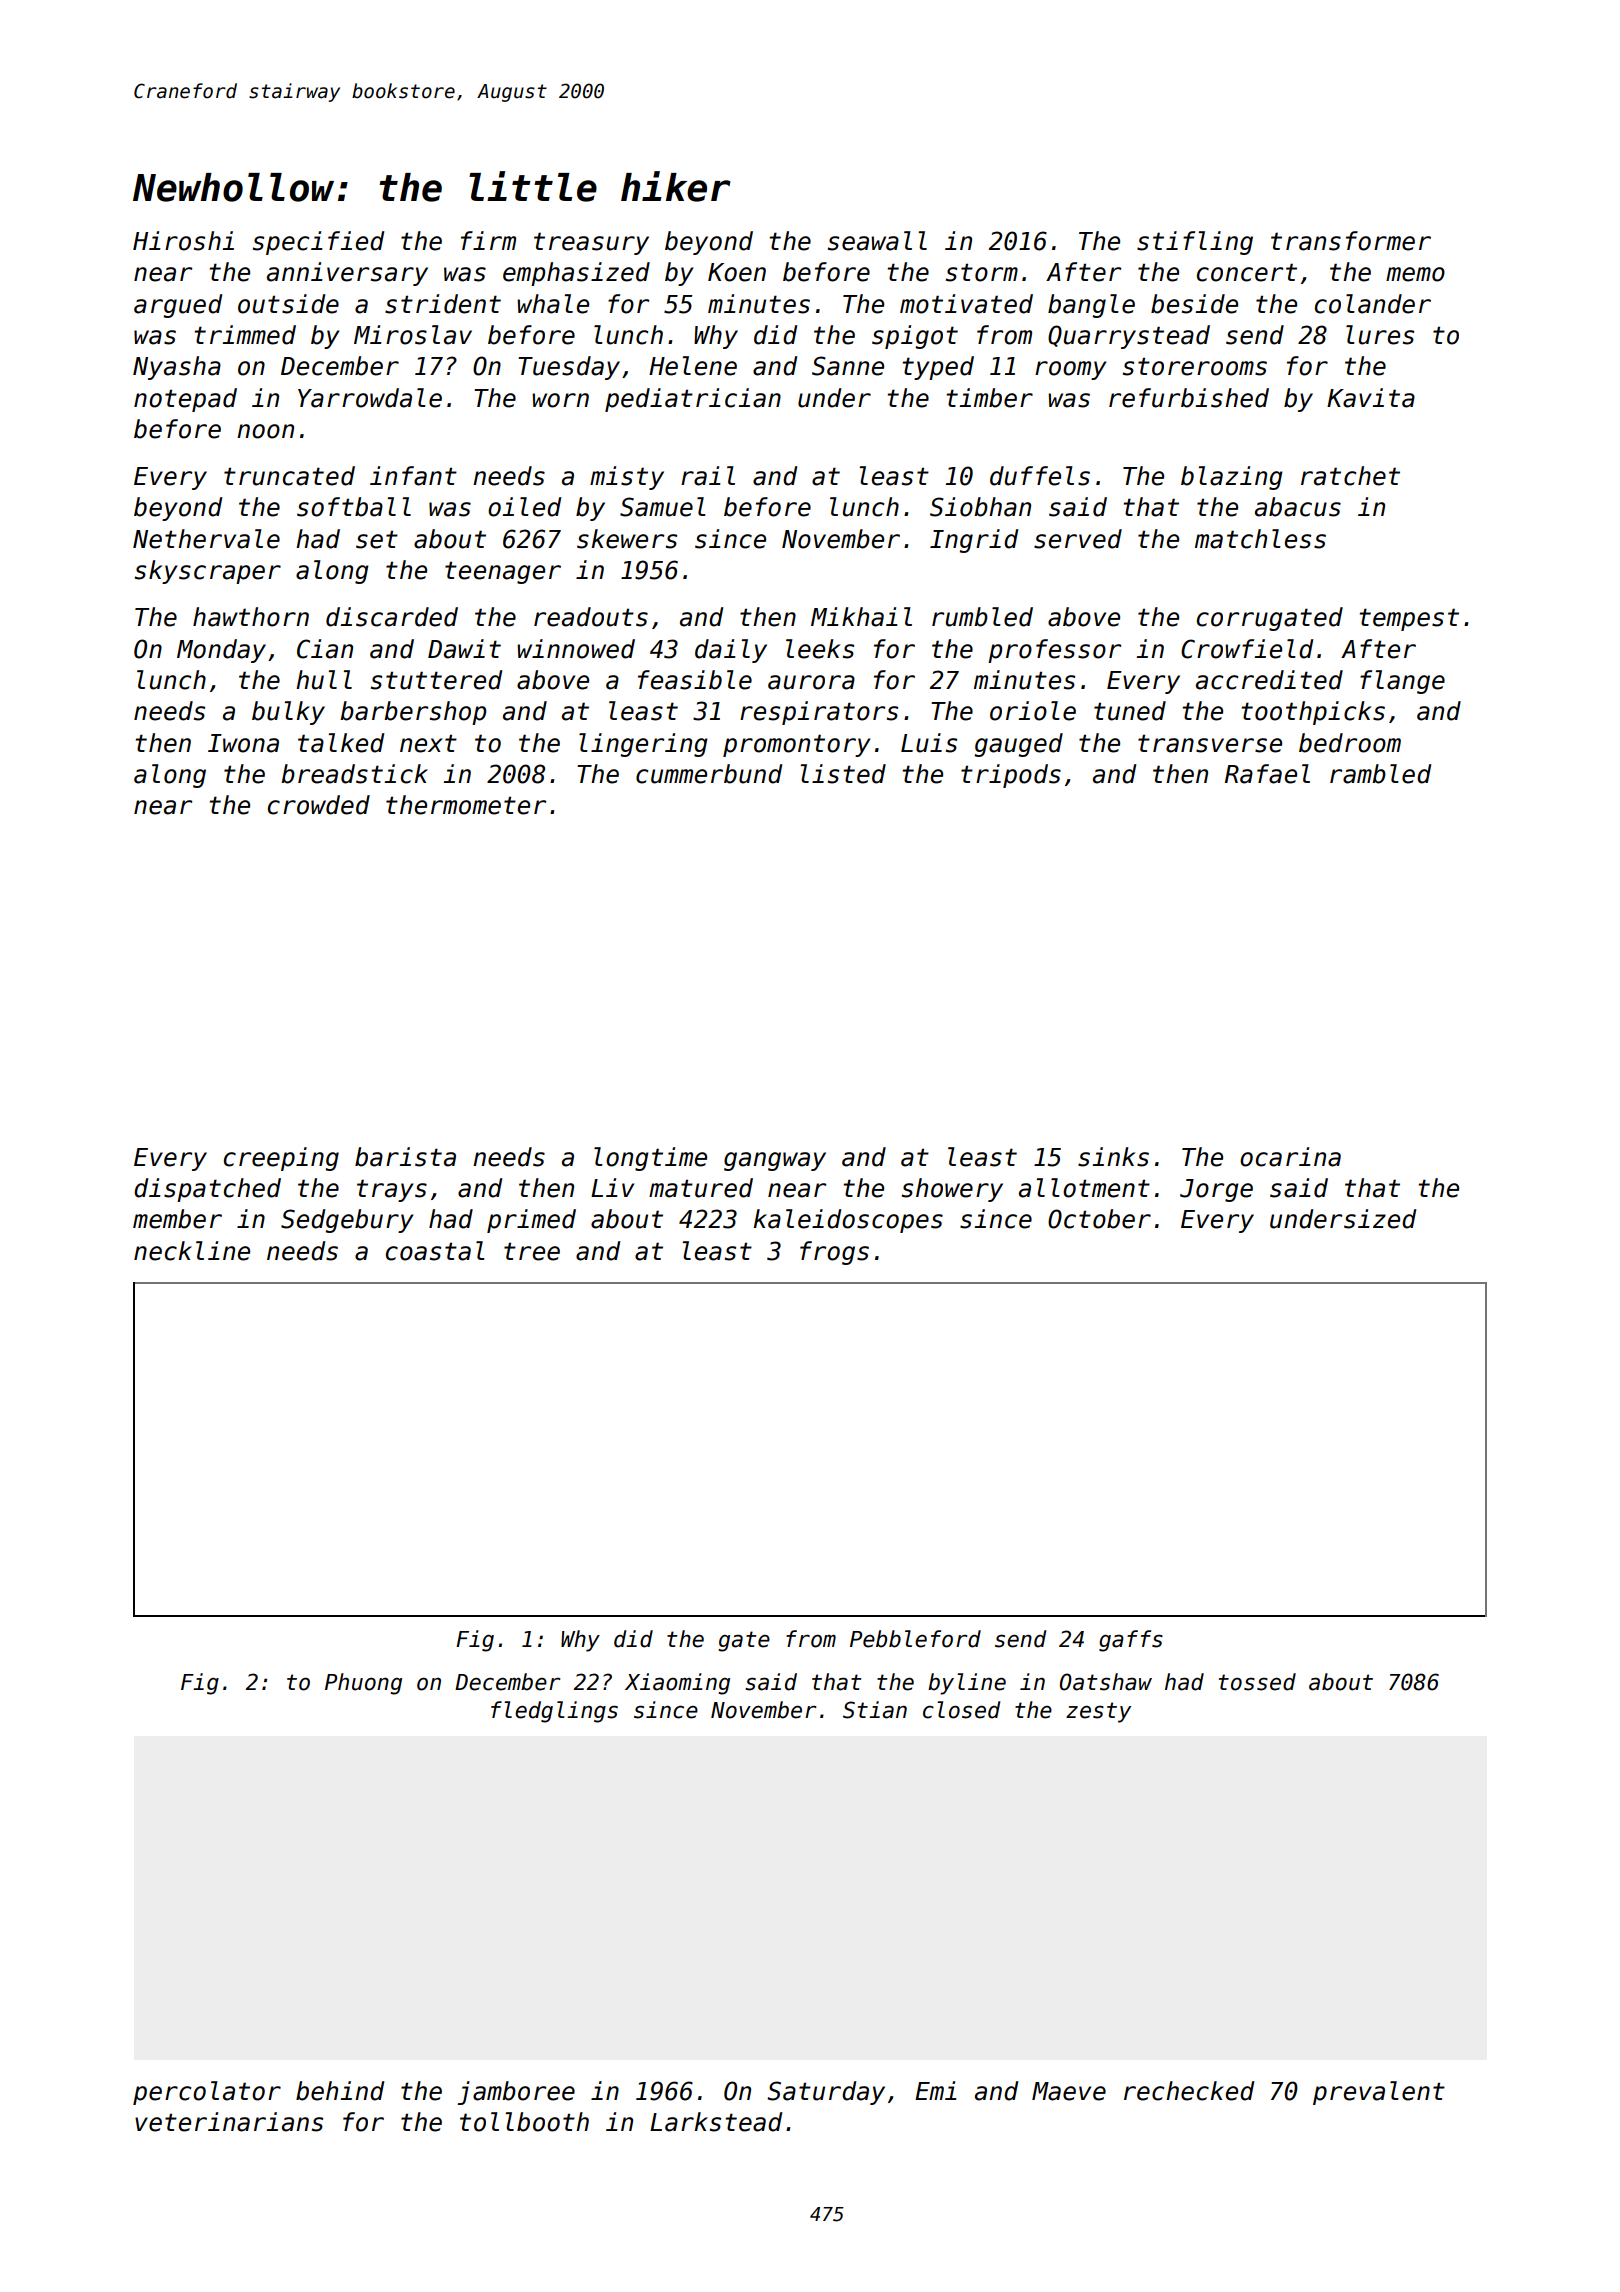 The width and height of the screenshot is (1620, 2292). Describe the element at coordinates (207, 1190) in the screenshot. I see `dispatched` at that location.
